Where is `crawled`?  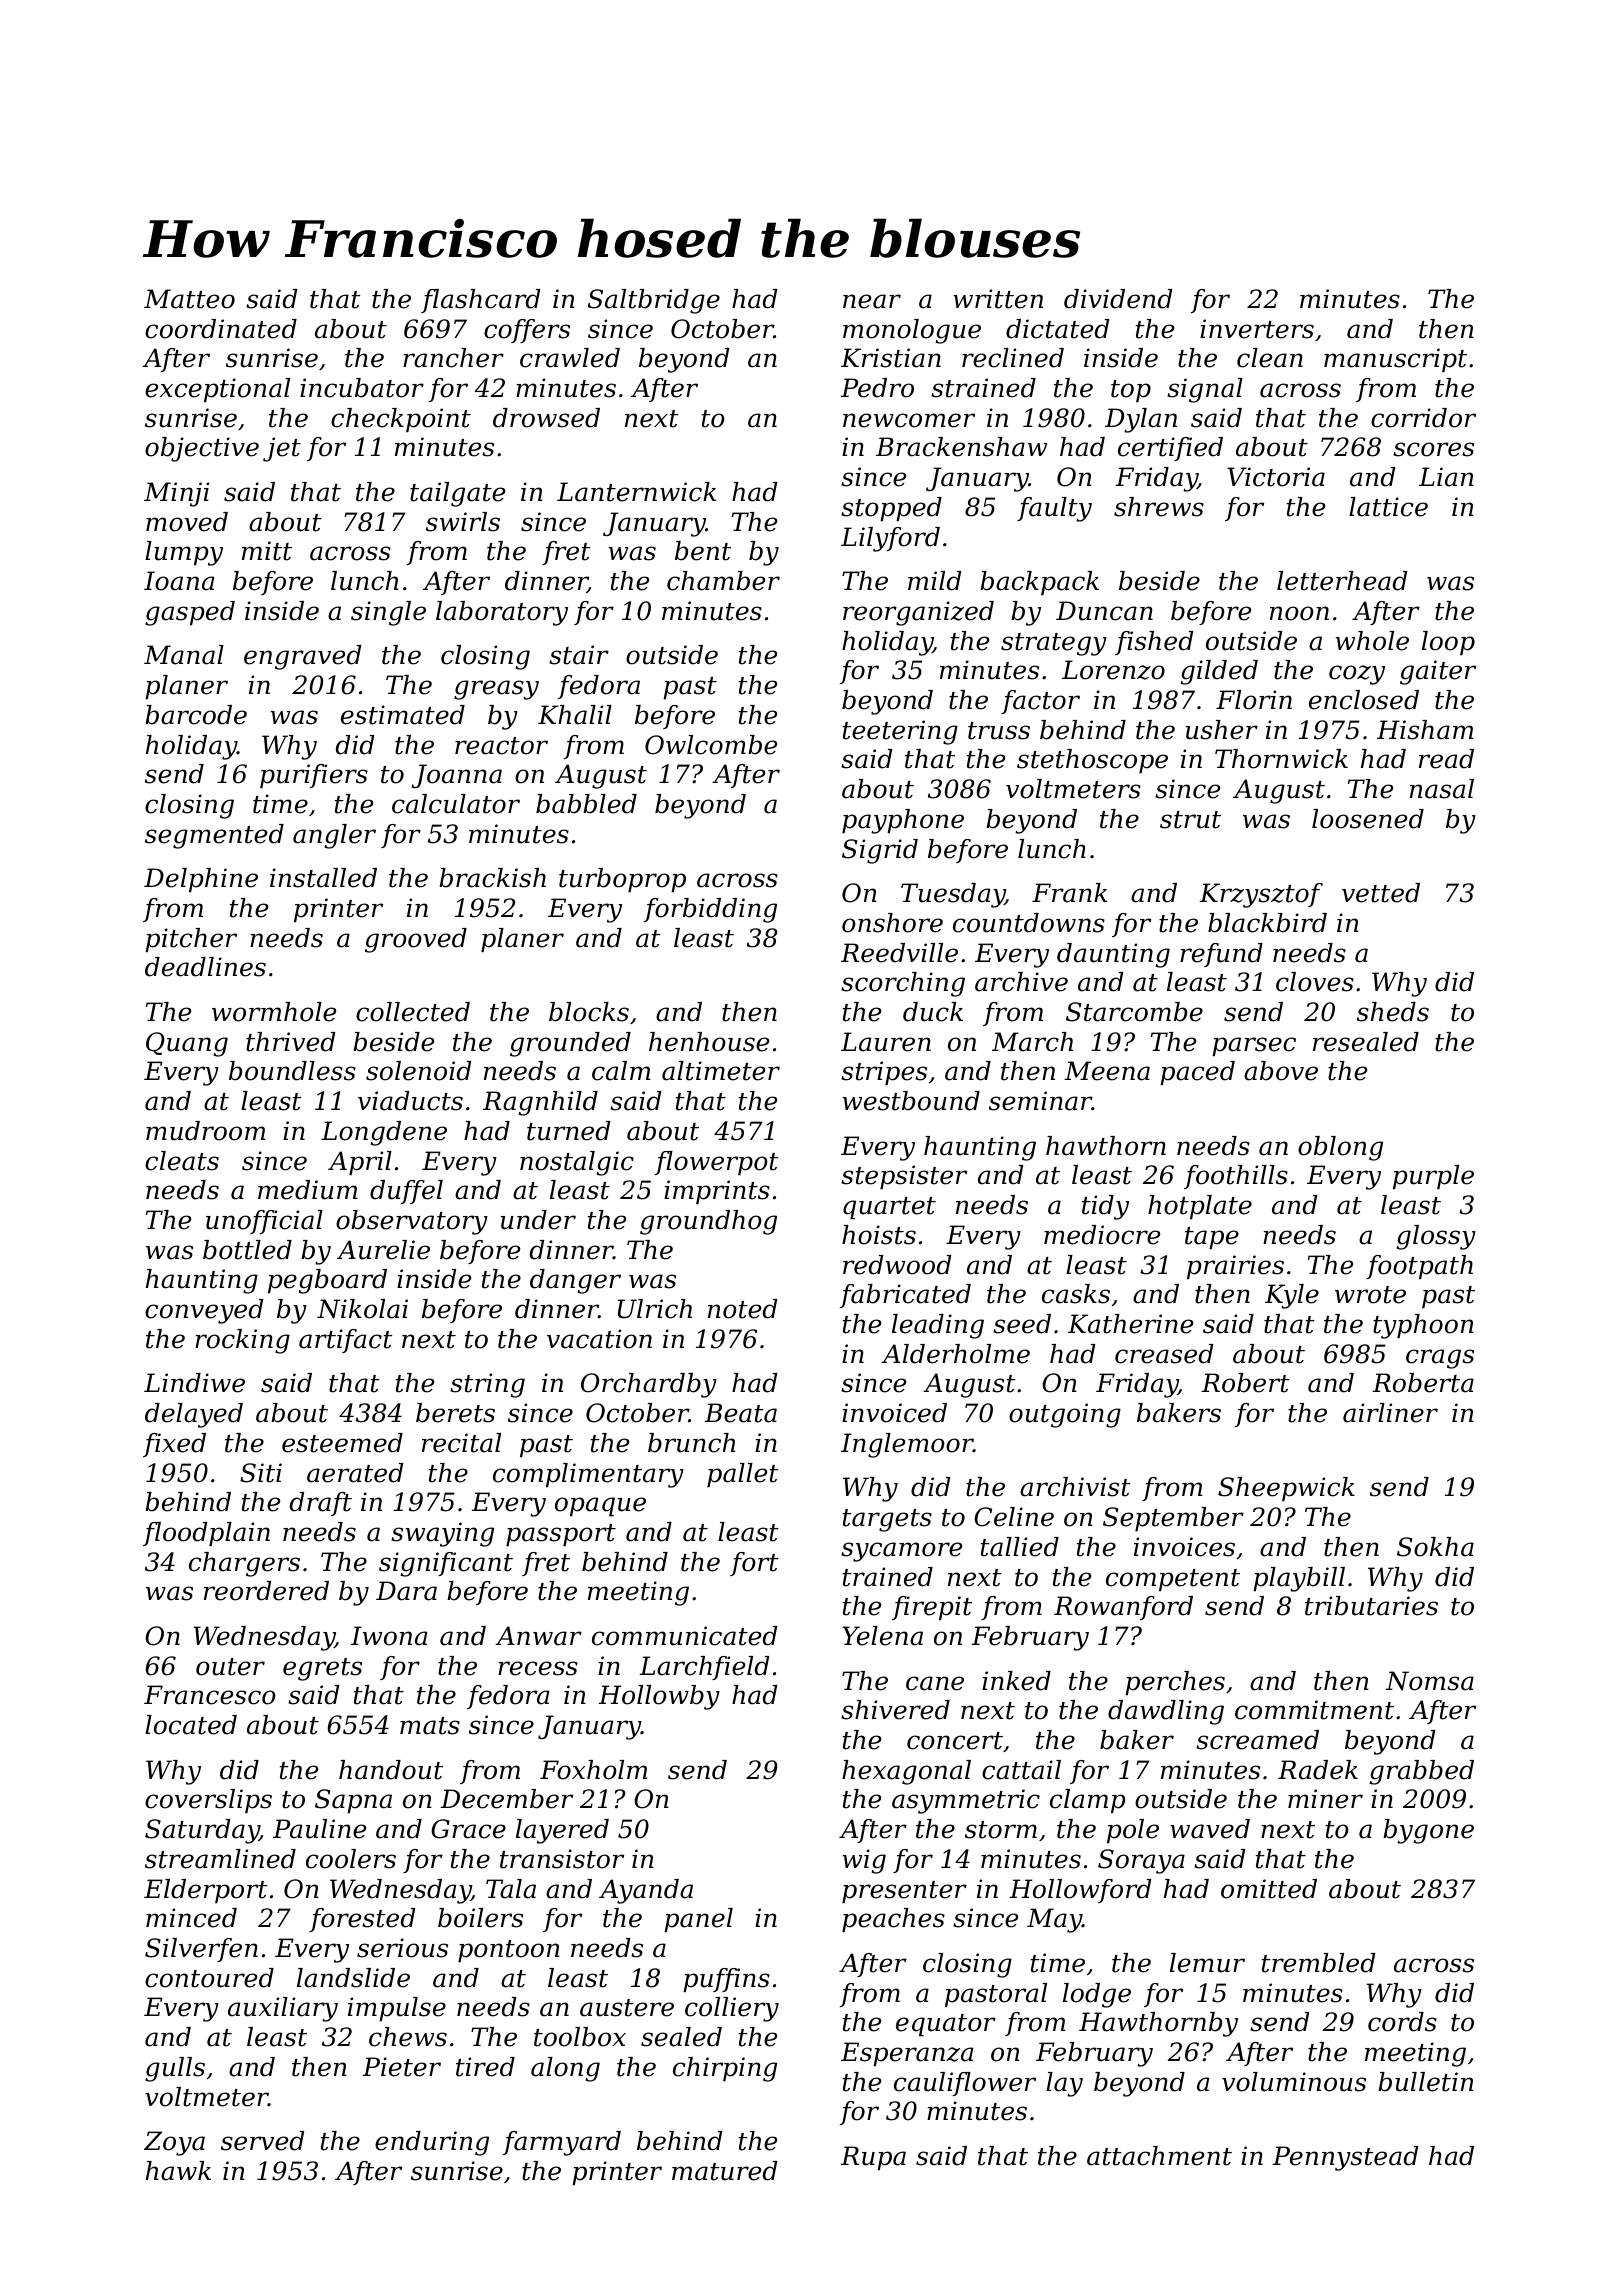 crawled is located at coordinates (570, 358).
